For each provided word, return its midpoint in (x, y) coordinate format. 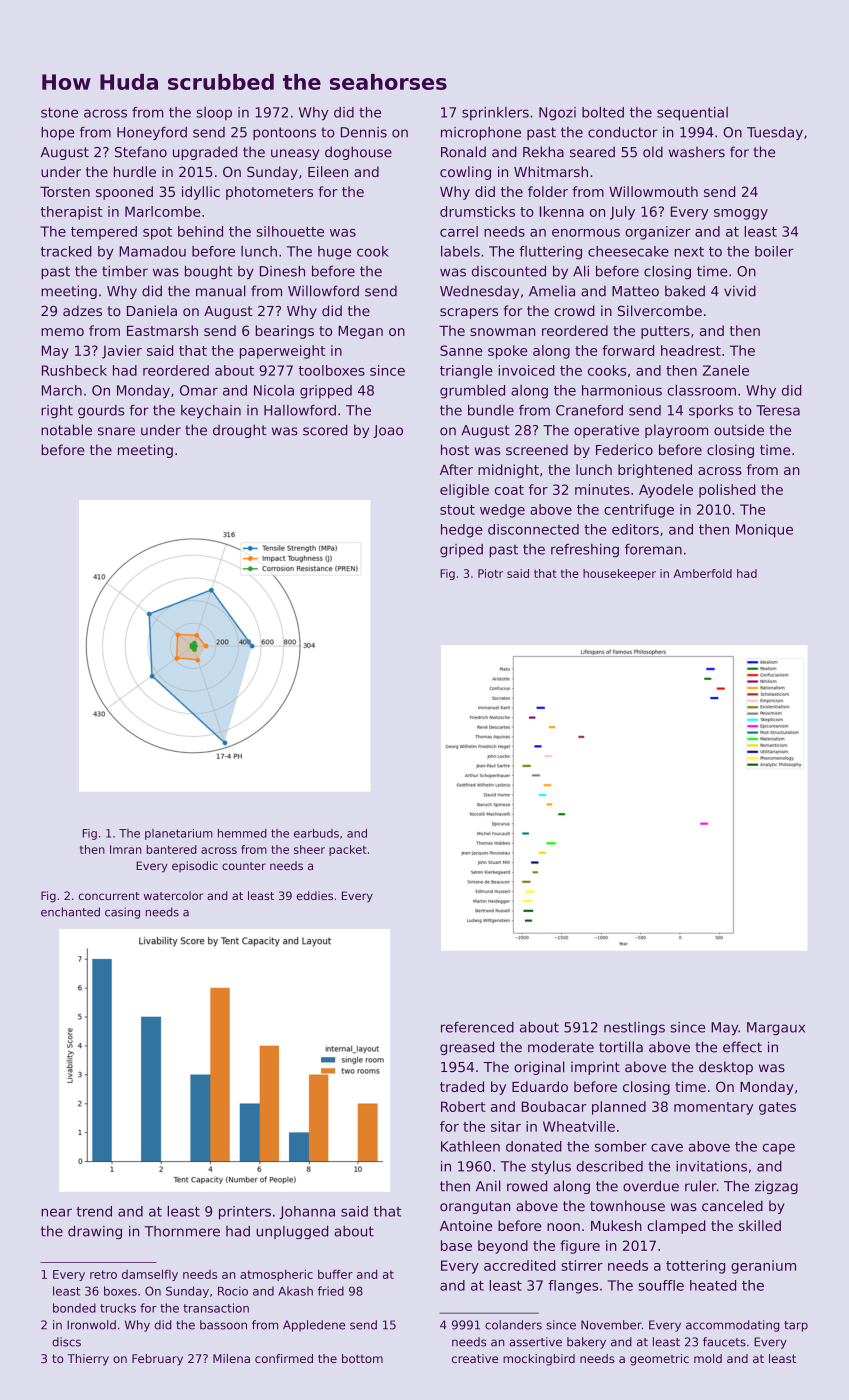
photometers (269, 193)
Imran (126, 849)
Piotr (490, 573)
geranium (763, 1267)
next (689, 251)
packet (348, 850)
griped (461, 551)
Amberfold (703, 573)
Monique (764, 531)
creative (475, 1358)
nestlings (634, 1028)
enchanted (70, 912)
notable (66, 430)
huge (334, 253)
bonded (74, 1308)
